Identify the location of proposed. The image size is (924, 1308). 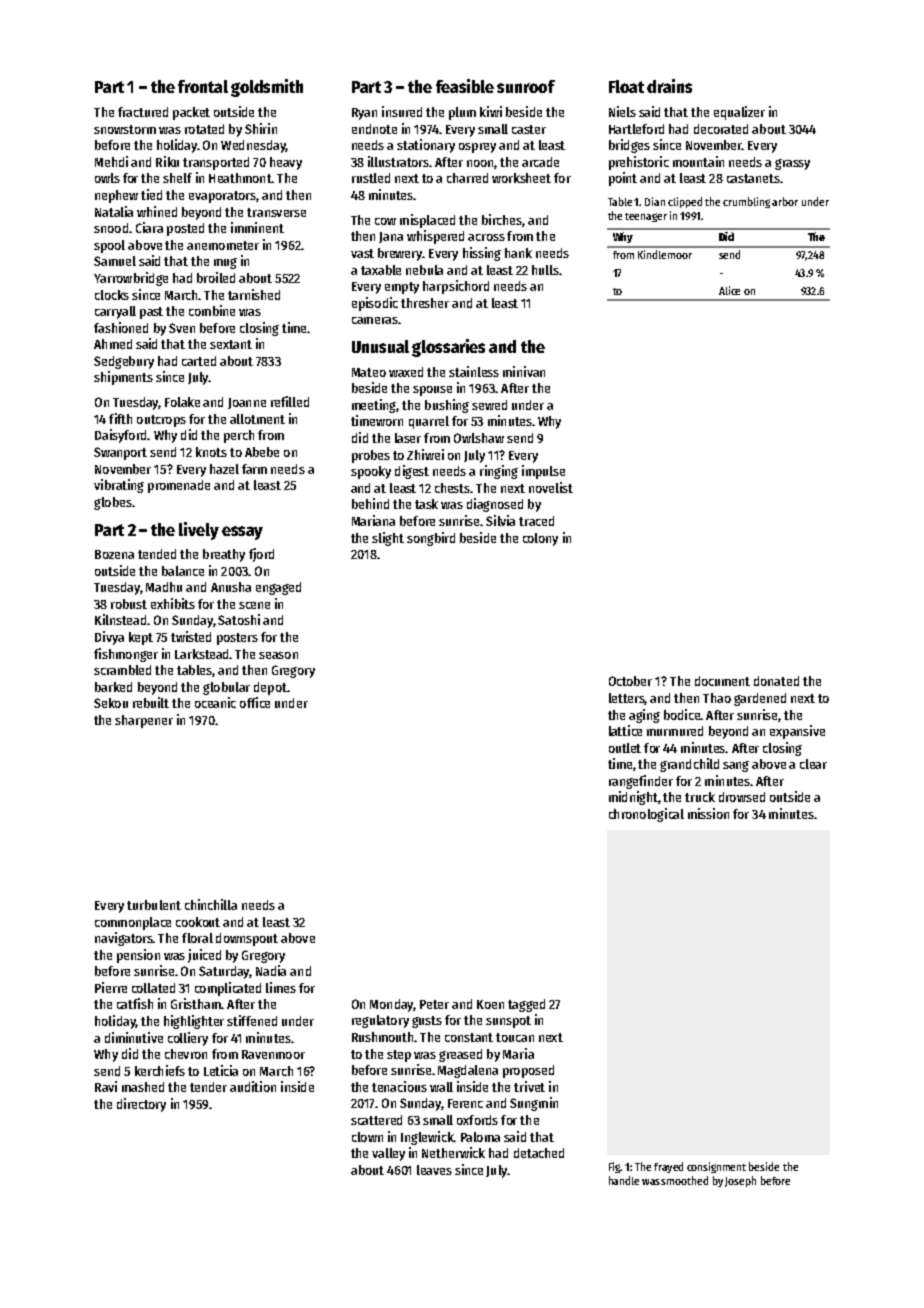
(528, 1071).
